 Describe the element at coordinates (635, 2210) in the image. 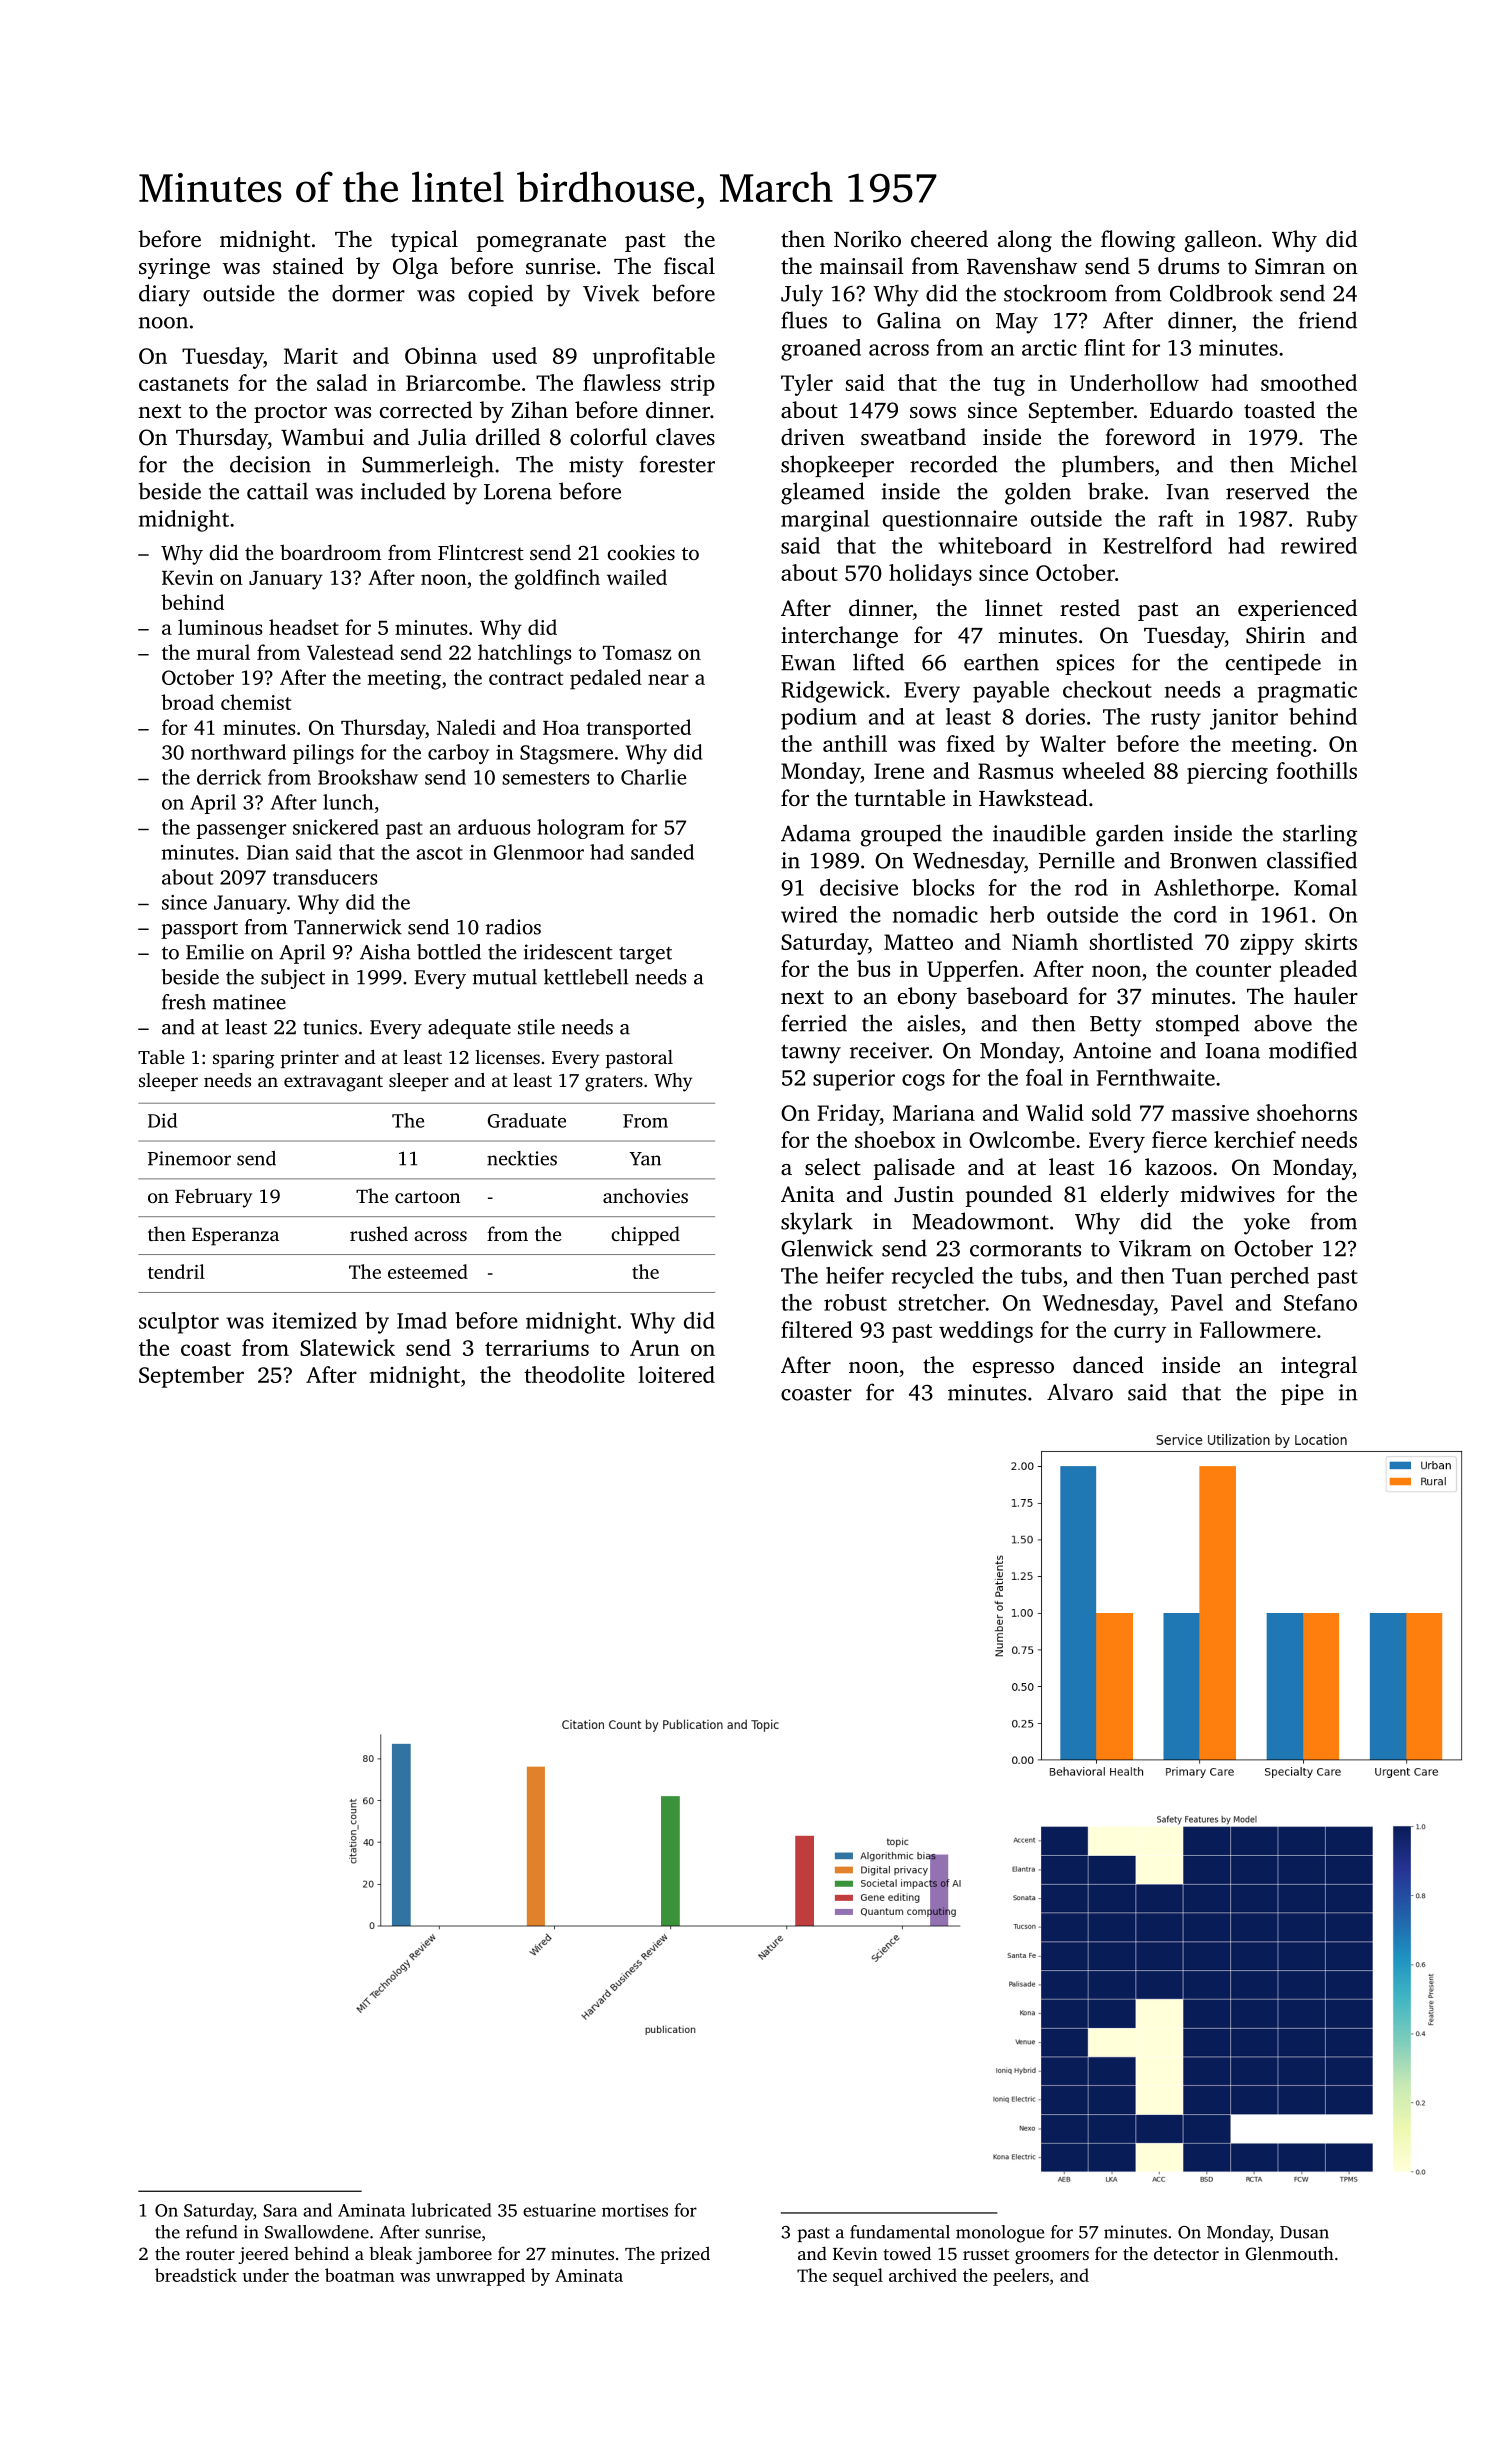

I see `mortises` at that location.
